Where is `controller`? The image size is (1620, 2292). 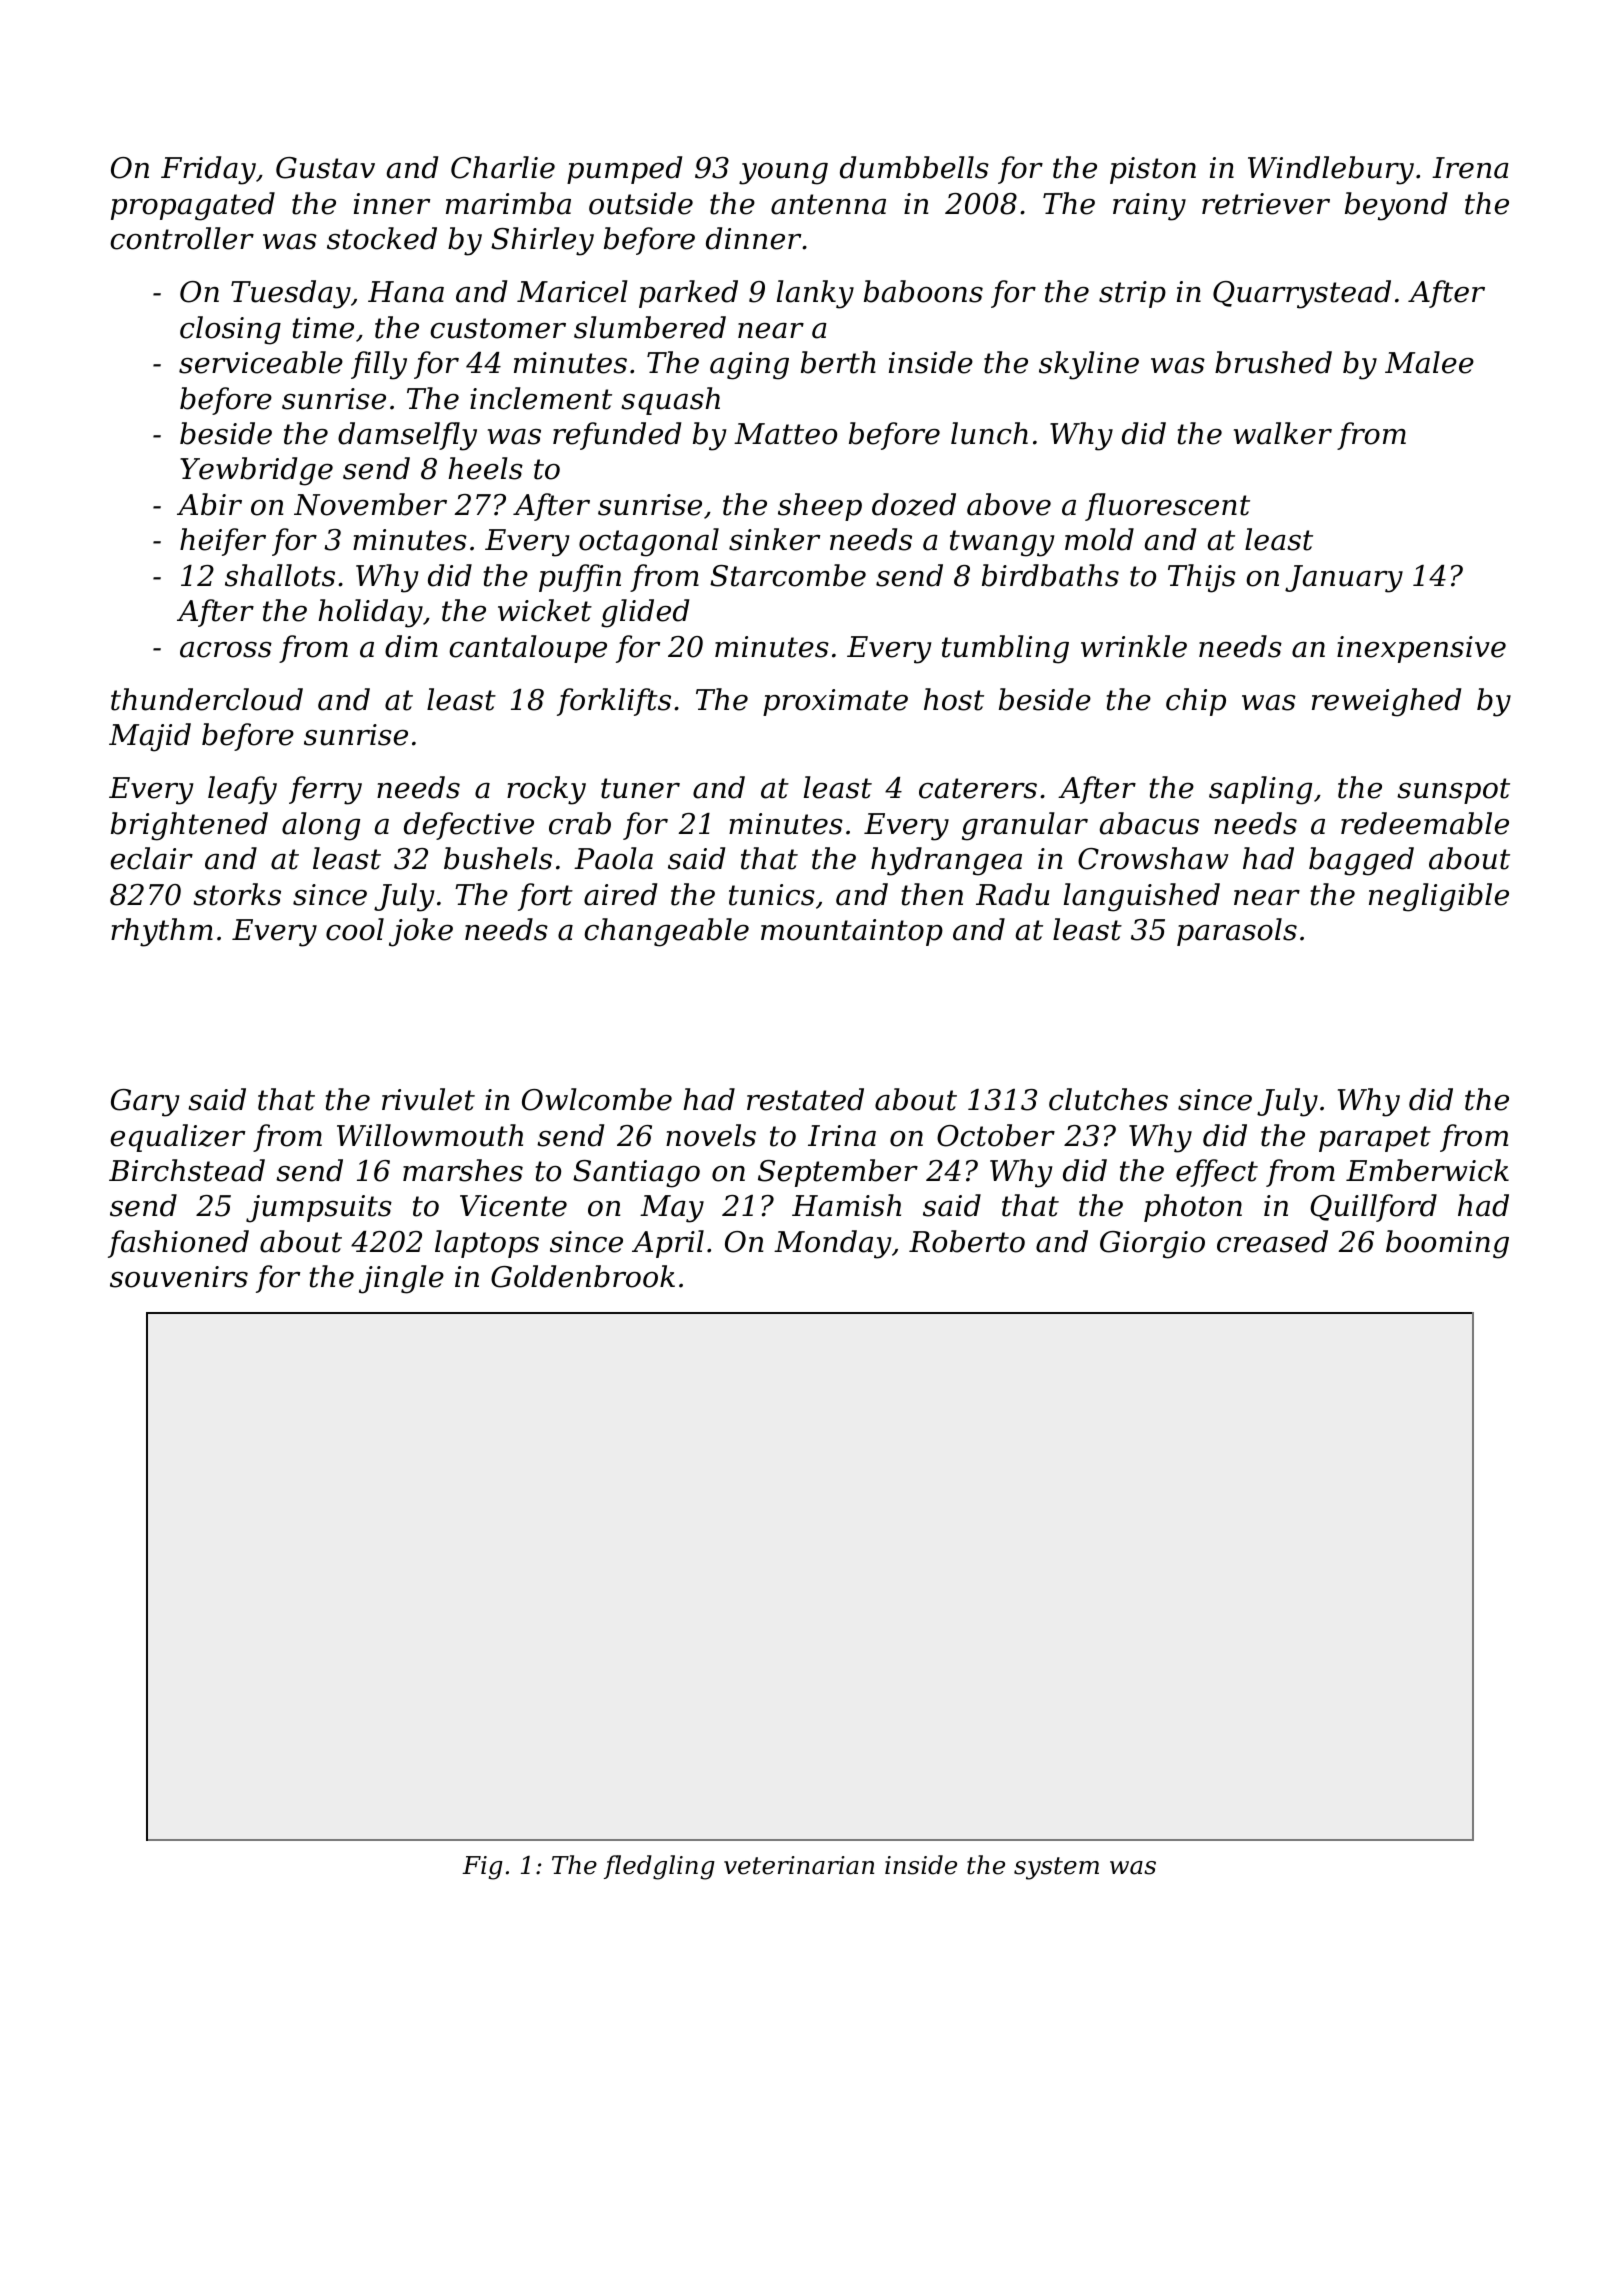 controller is located at coordinates (182, 238).
